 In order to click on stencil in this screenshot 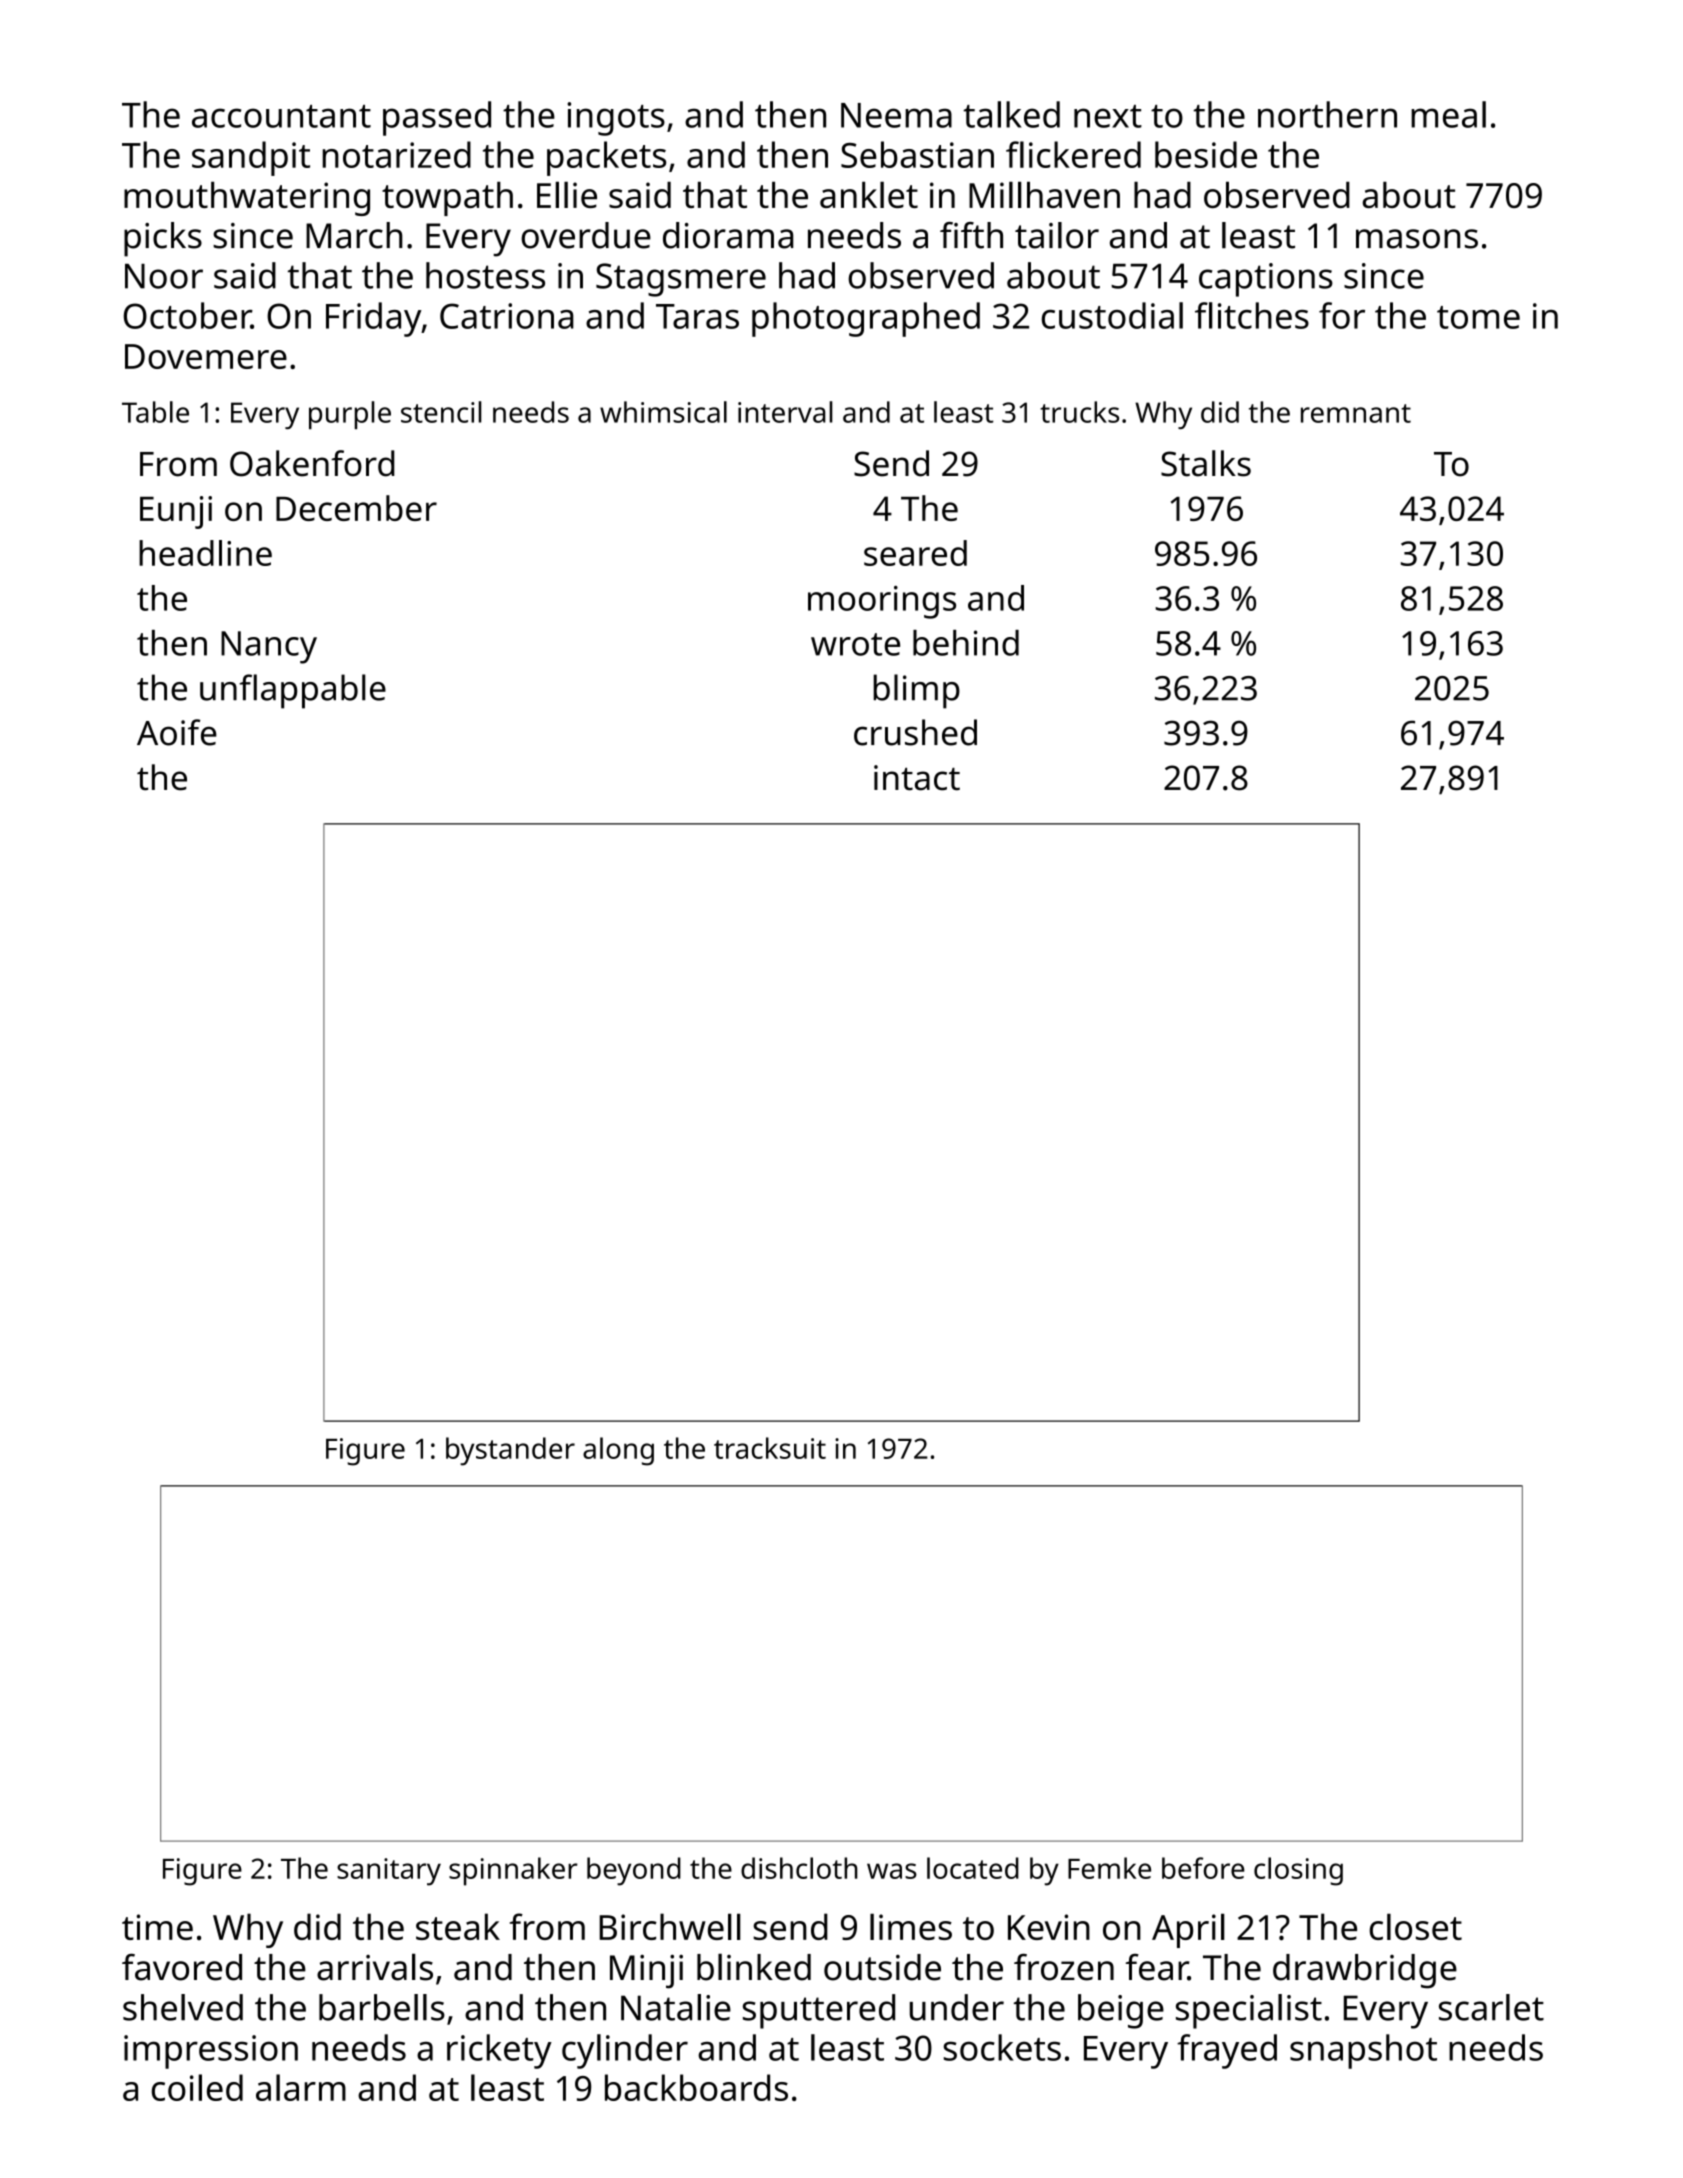, I will do `click(441, 412)`.
